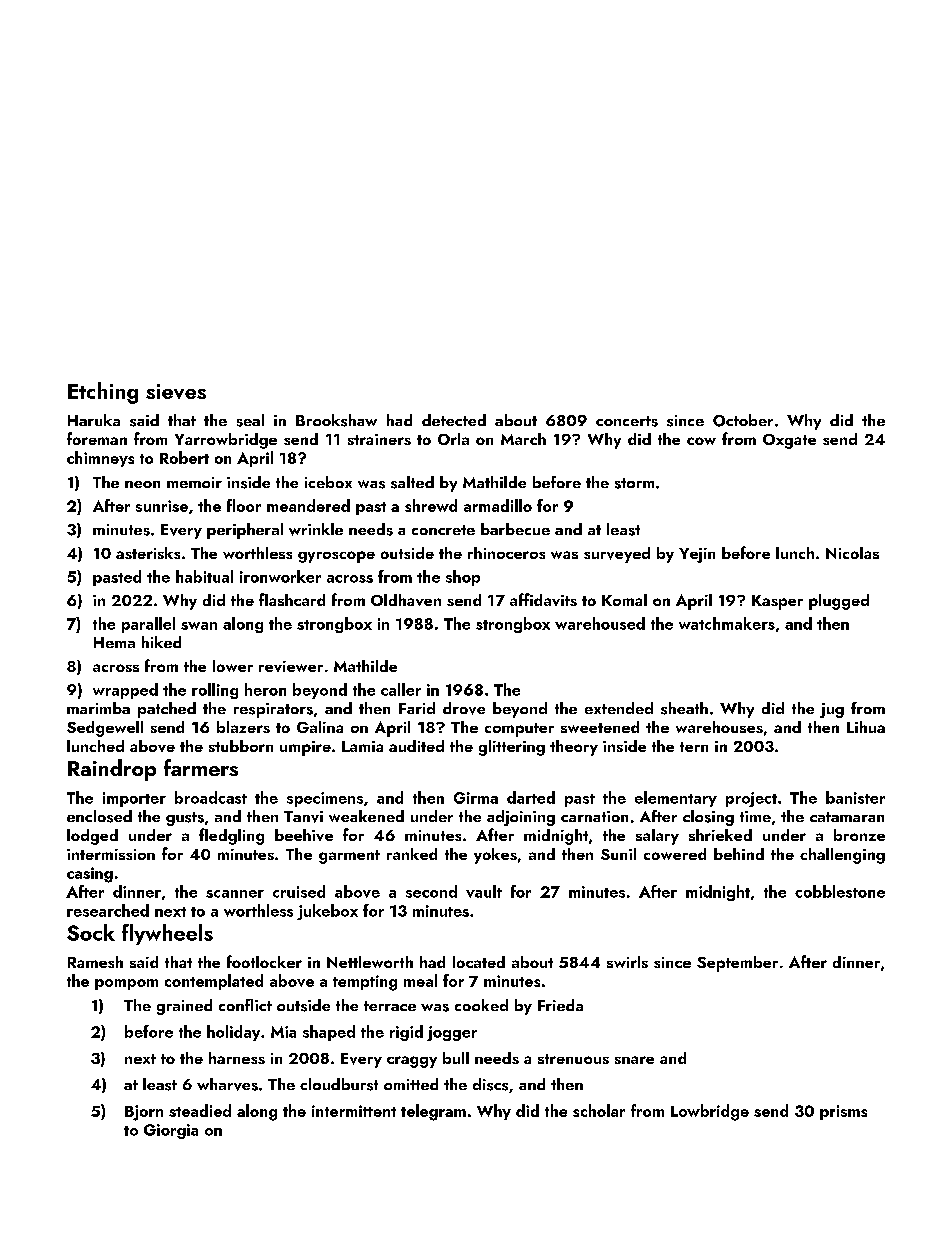  I want to click on gusts, so click(185, 819).
